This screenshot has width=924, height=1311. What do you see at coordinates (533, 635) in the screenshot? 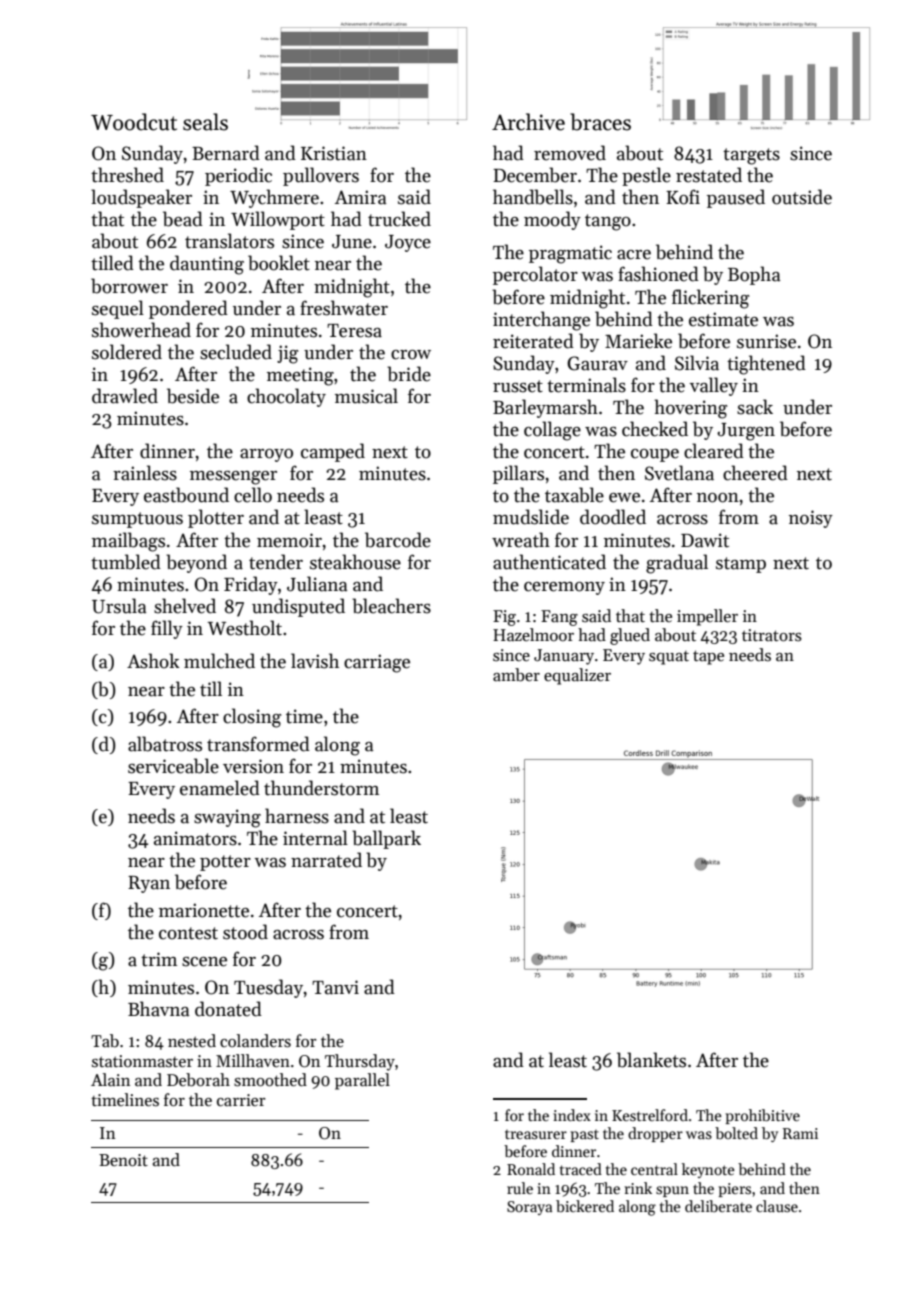
I see `Hazelmoor` at bounding box center [533, 635].
